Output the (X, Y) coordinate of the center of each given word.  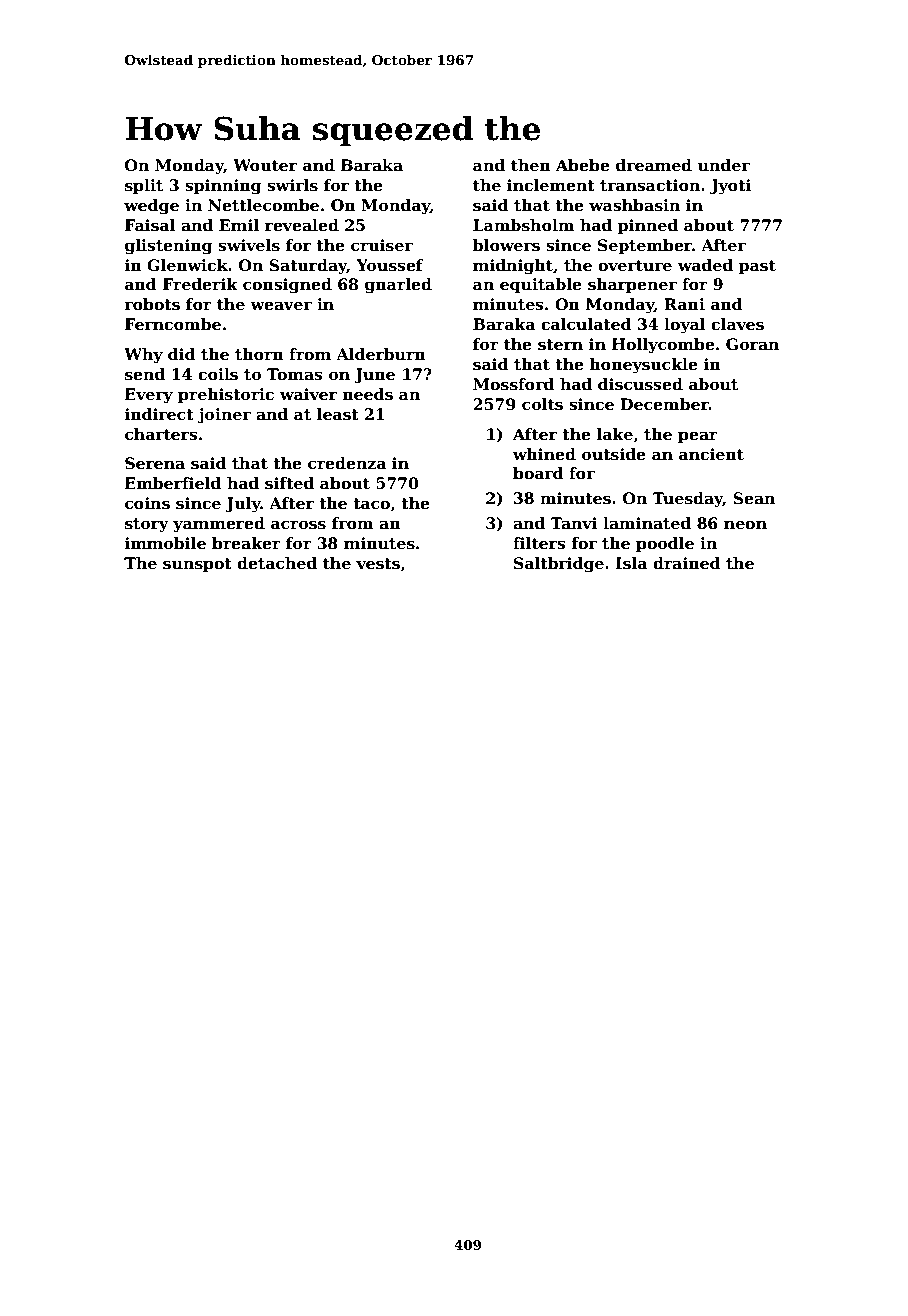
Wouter (265, 165)
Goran (752, 344)
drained (687, 563)
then (531, 165)
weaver (281, 306)
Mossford (513, 384)
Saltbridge (559, 565)
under (724, 165)
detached (277, 563)
